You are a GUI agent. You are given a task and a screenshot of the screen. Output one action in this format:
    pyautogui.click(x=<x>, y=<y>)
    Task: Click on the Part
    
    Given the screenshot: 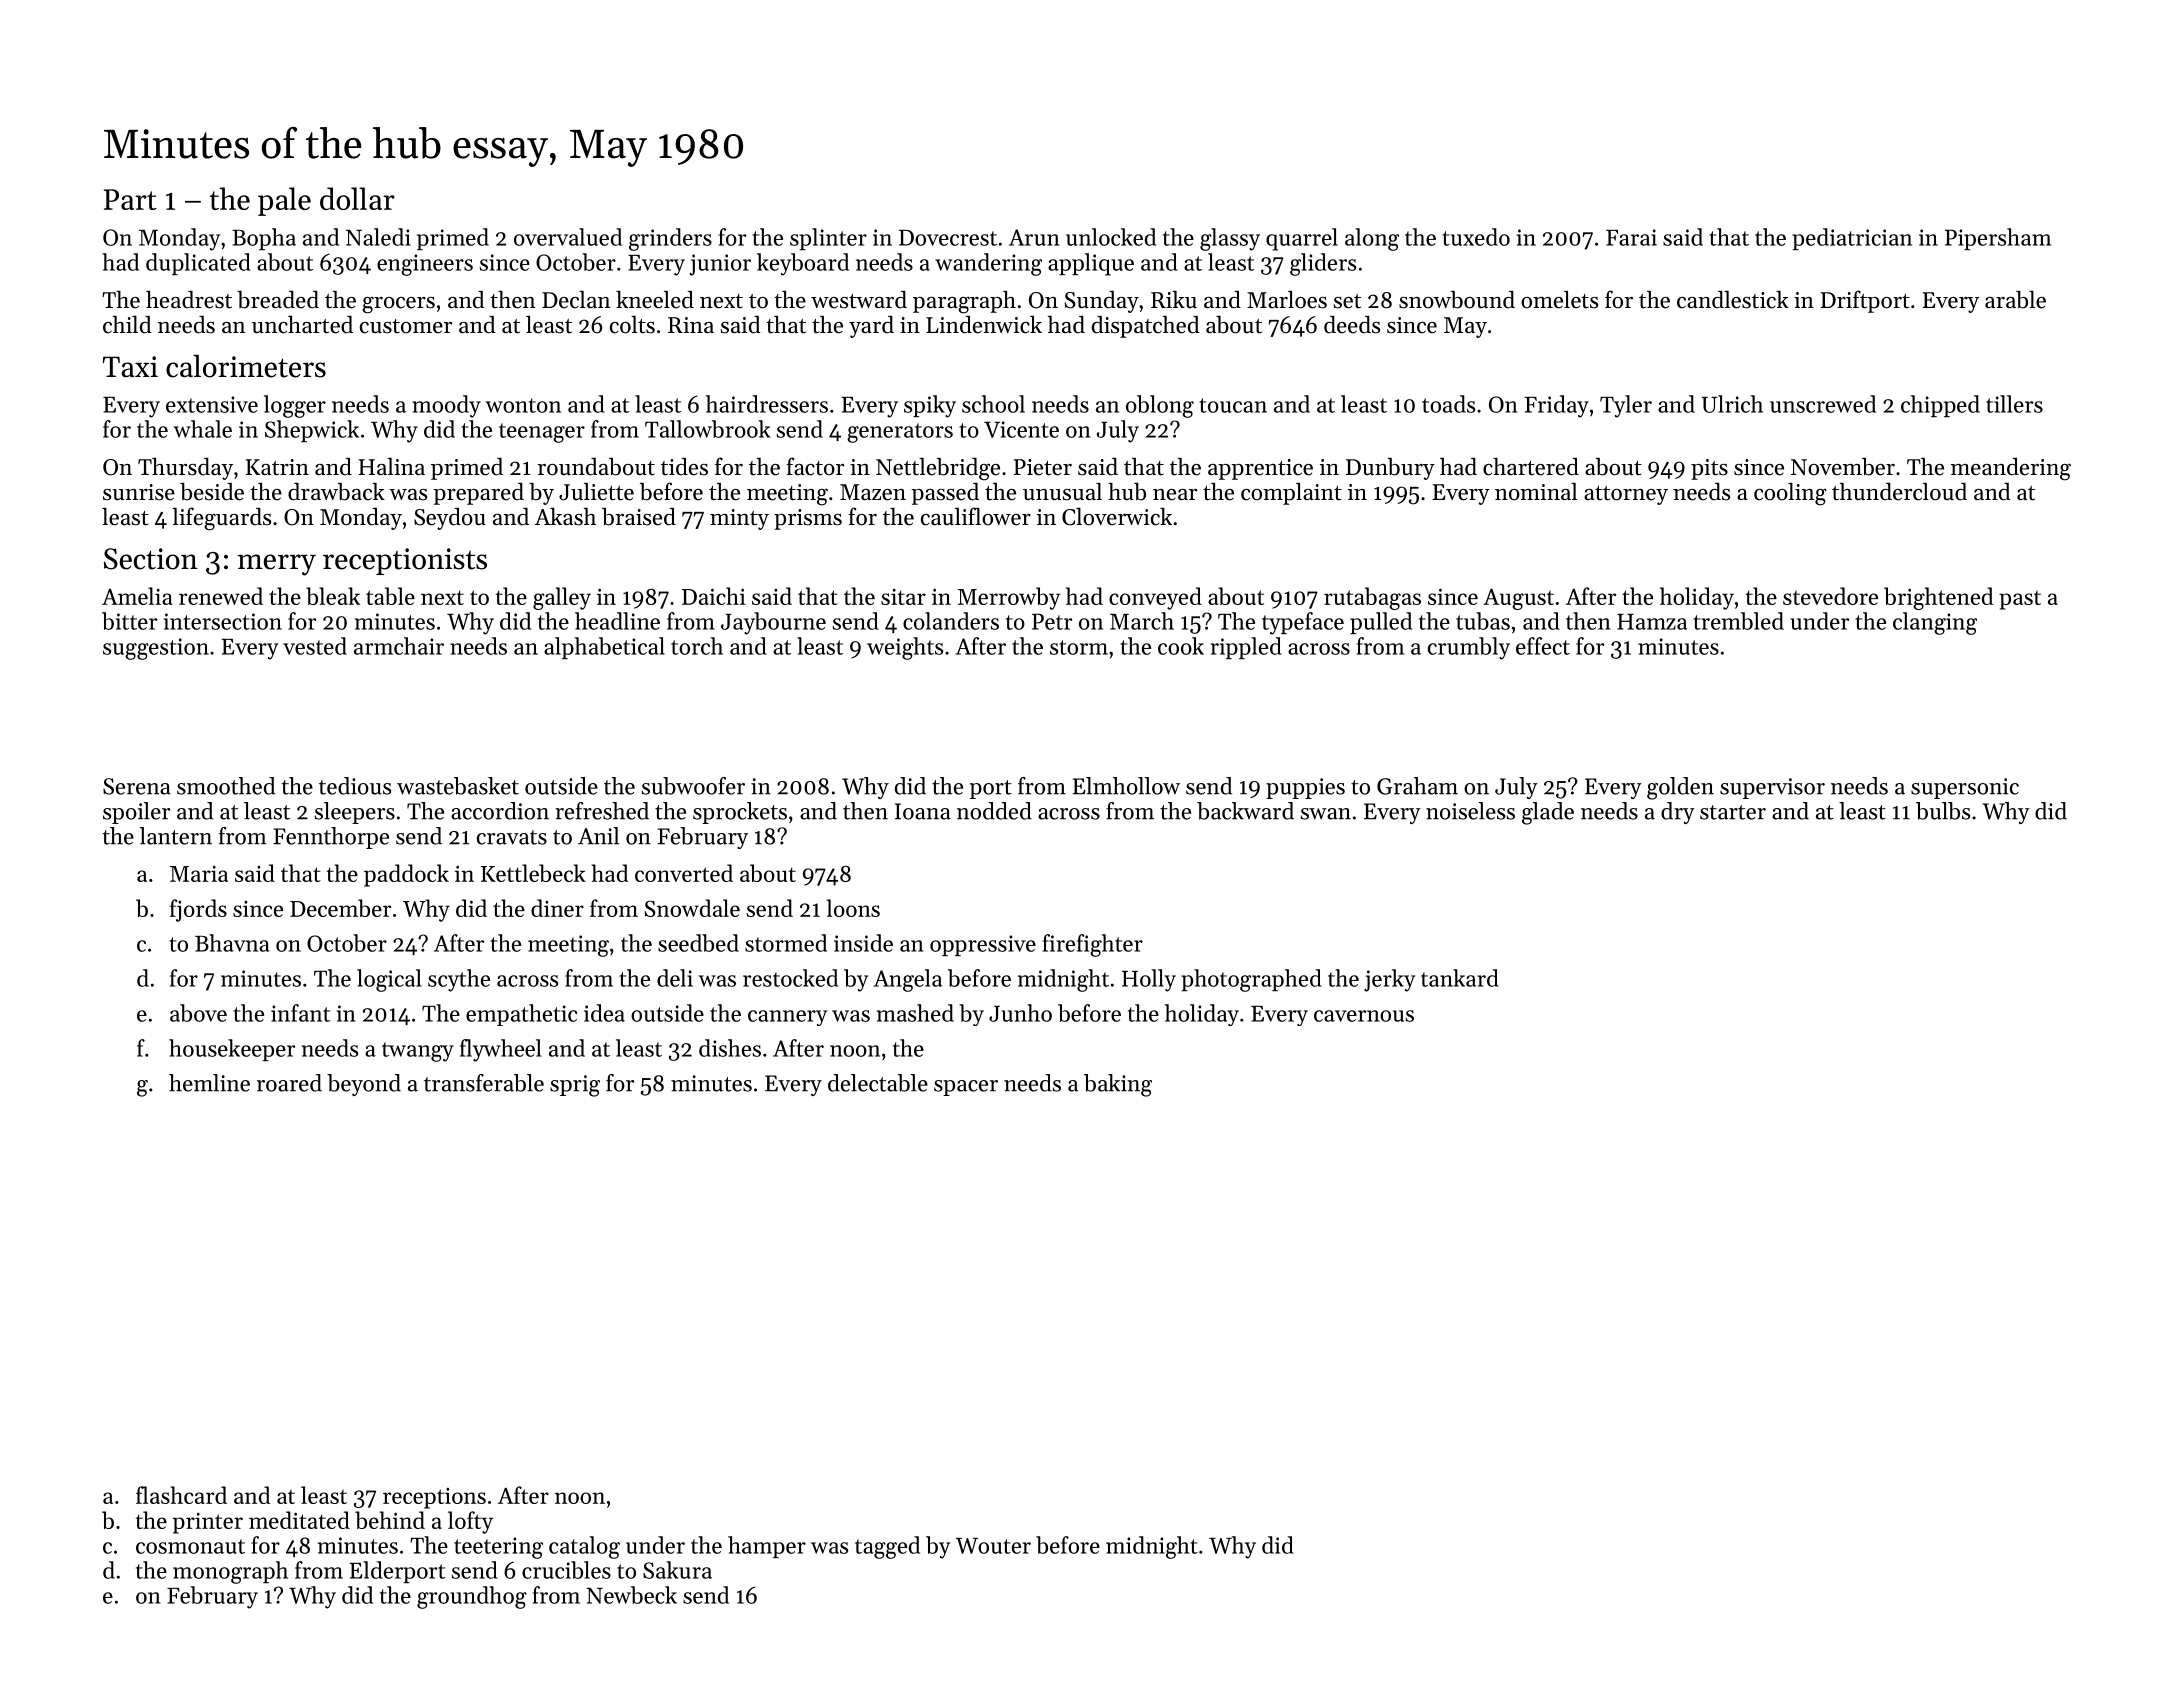 What is the action you would take?
    pyautogui.click(x=130, y=199)
